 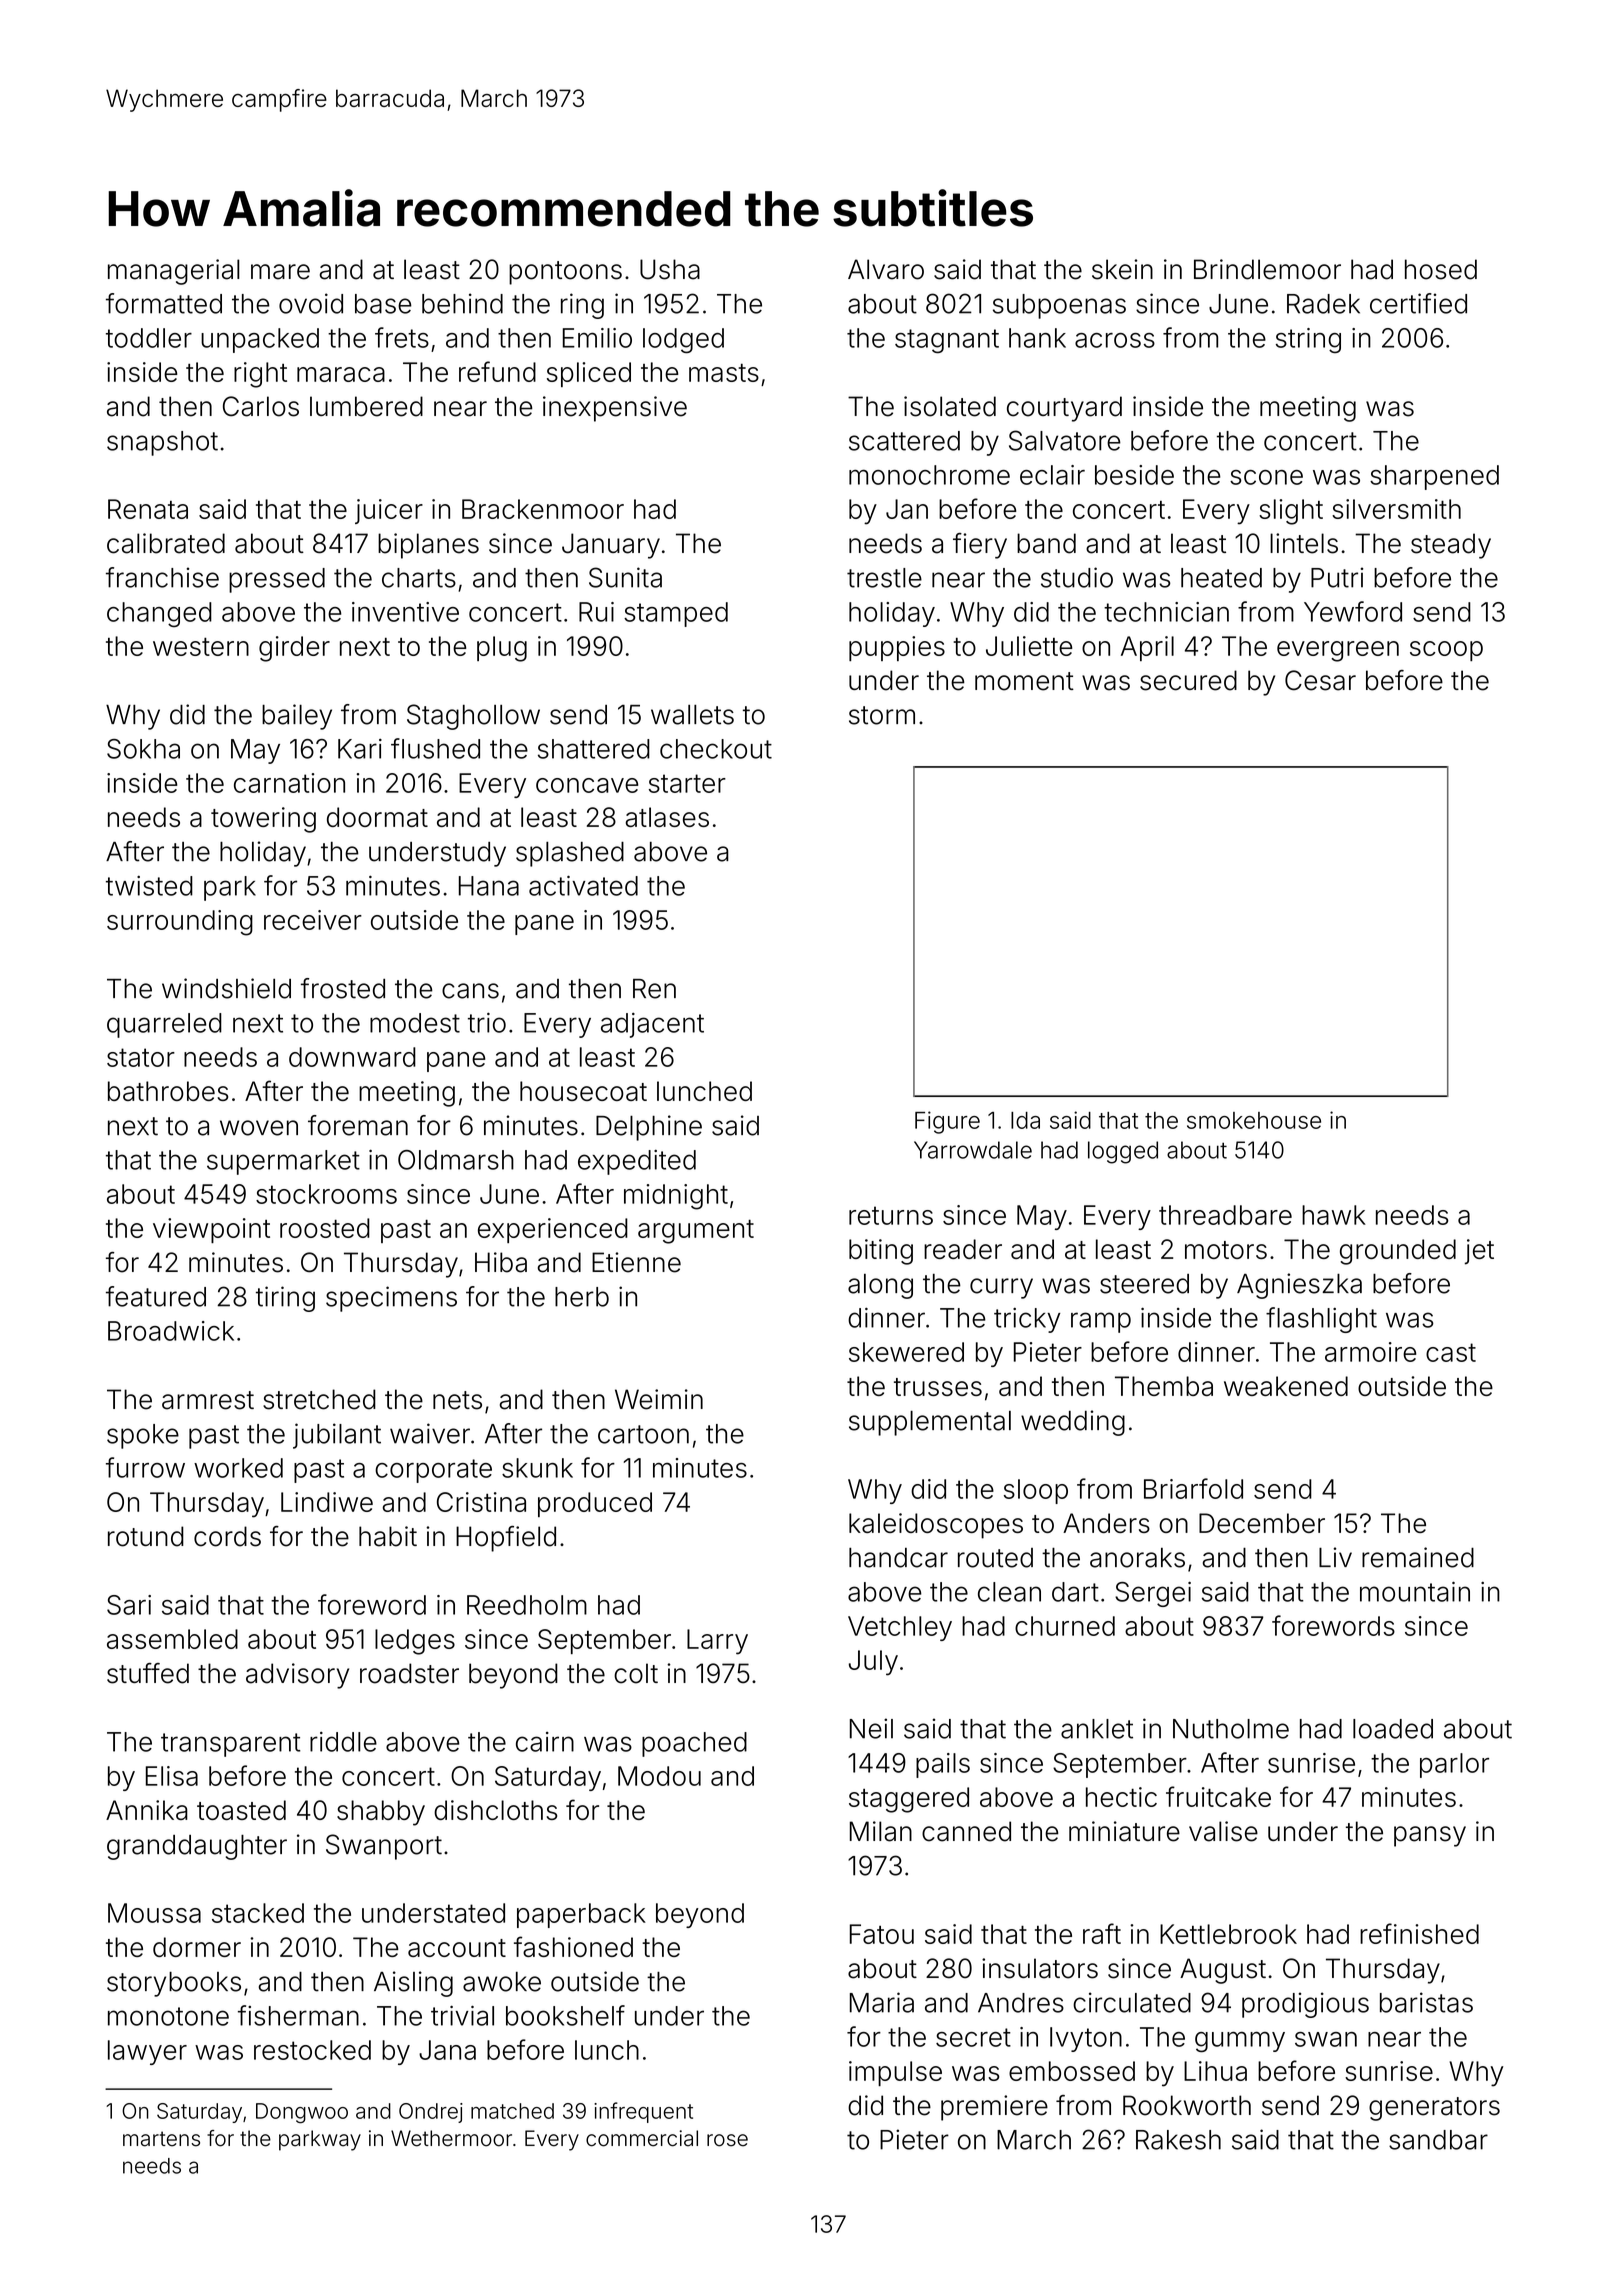 What do you see at coordinates (277, 580) in the document?
I see `pressed` at bounding box center [277, 580].
